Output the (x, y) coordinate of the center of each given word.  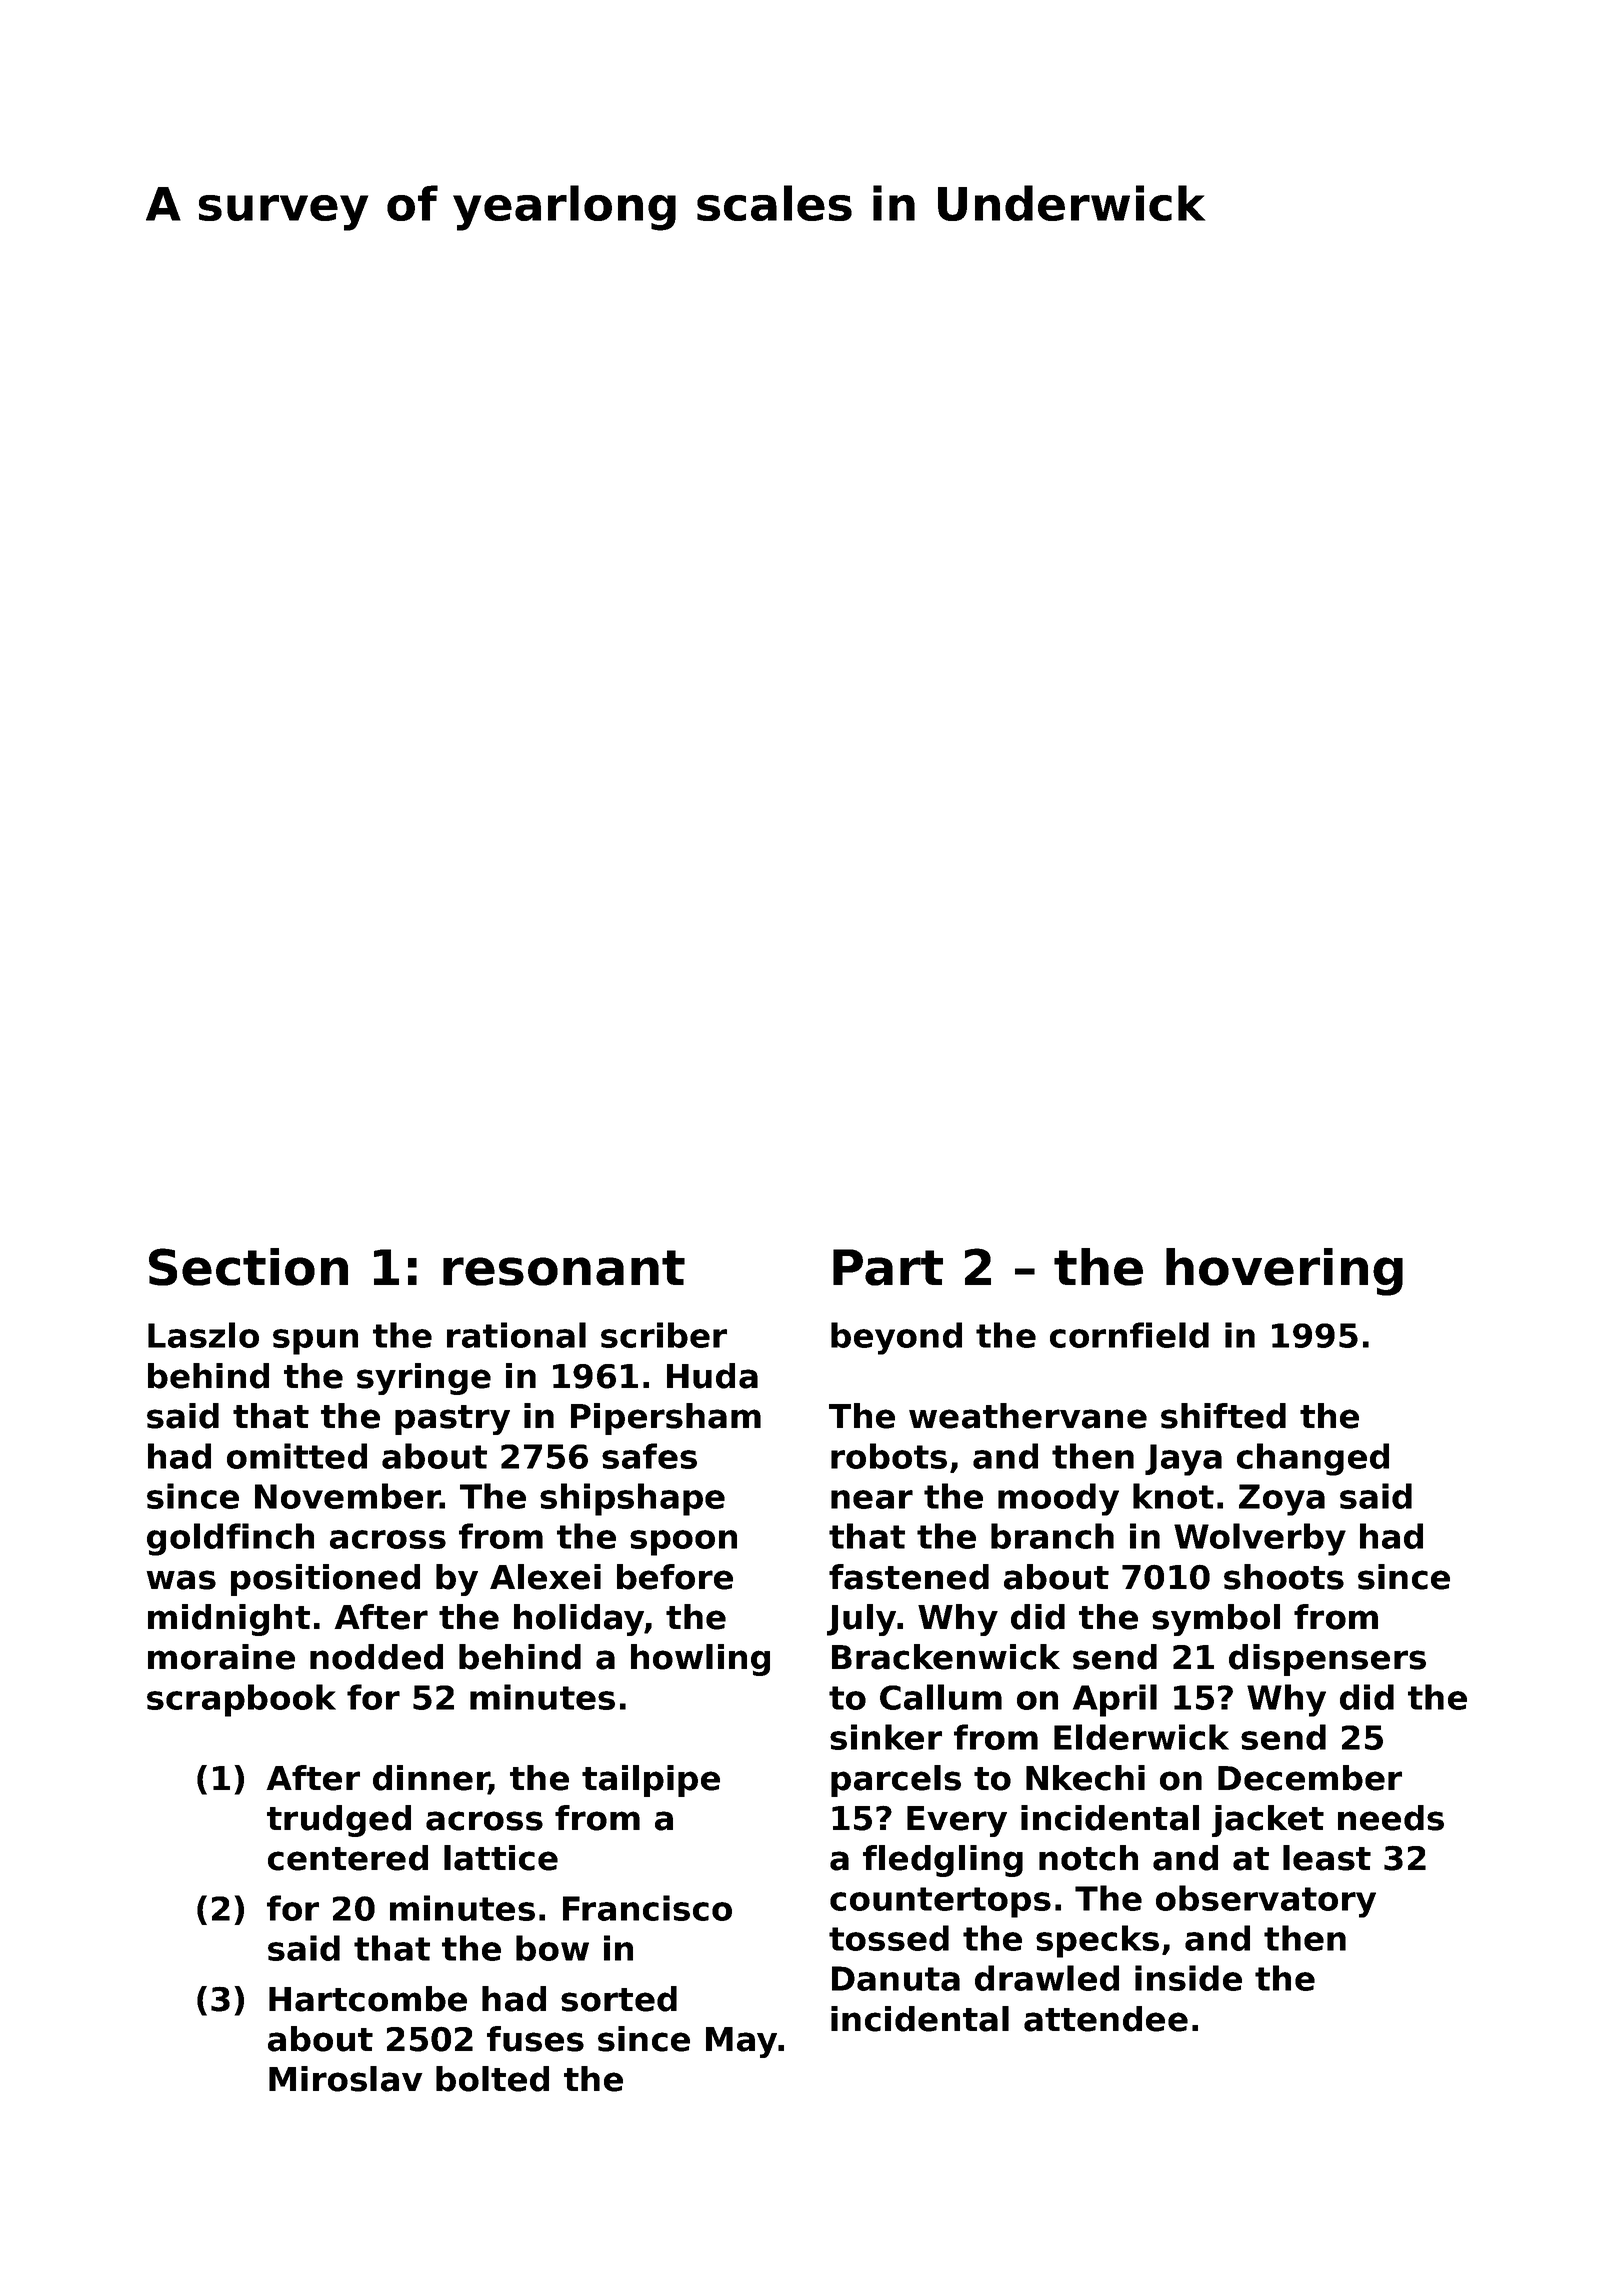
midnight (229, 1620)
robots (889, 1456)
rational (516, 1335)
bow (552, 1948)
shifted (1223, 1416)
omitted (297, 1456)
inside (1188, 1978)
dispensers (1327, 1660)
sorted (619, 1999)
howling (700, 1660)
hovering (1284, 1272)
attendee (1106, 2019)
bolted (492, 2079)
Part (888, 1267)
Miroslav (346, 2079)
